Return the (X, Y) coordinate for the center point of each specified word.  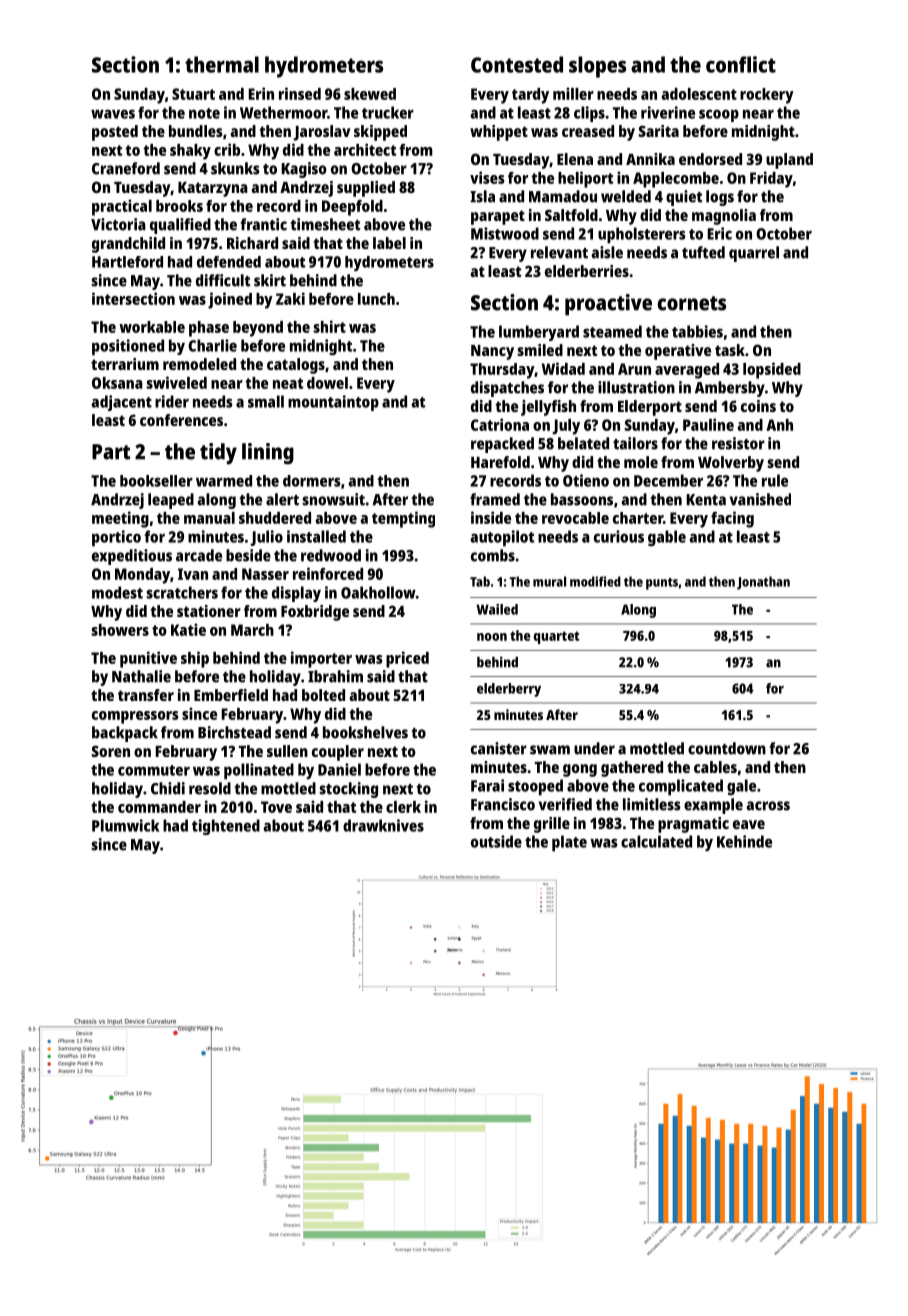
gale (741, 787)
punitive (148, 659)
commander (159, 807)
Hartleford (127, 262)
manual (209, 518)
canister (499, 748)
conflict (741, 64)
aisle (607, 252)
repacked (502, 445)
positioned (128, 347)
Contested (517, 64)
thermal (222, 64)
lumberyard (539, 333)
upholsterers (642, 235)
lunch (376, 299)
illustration (636, 387)
